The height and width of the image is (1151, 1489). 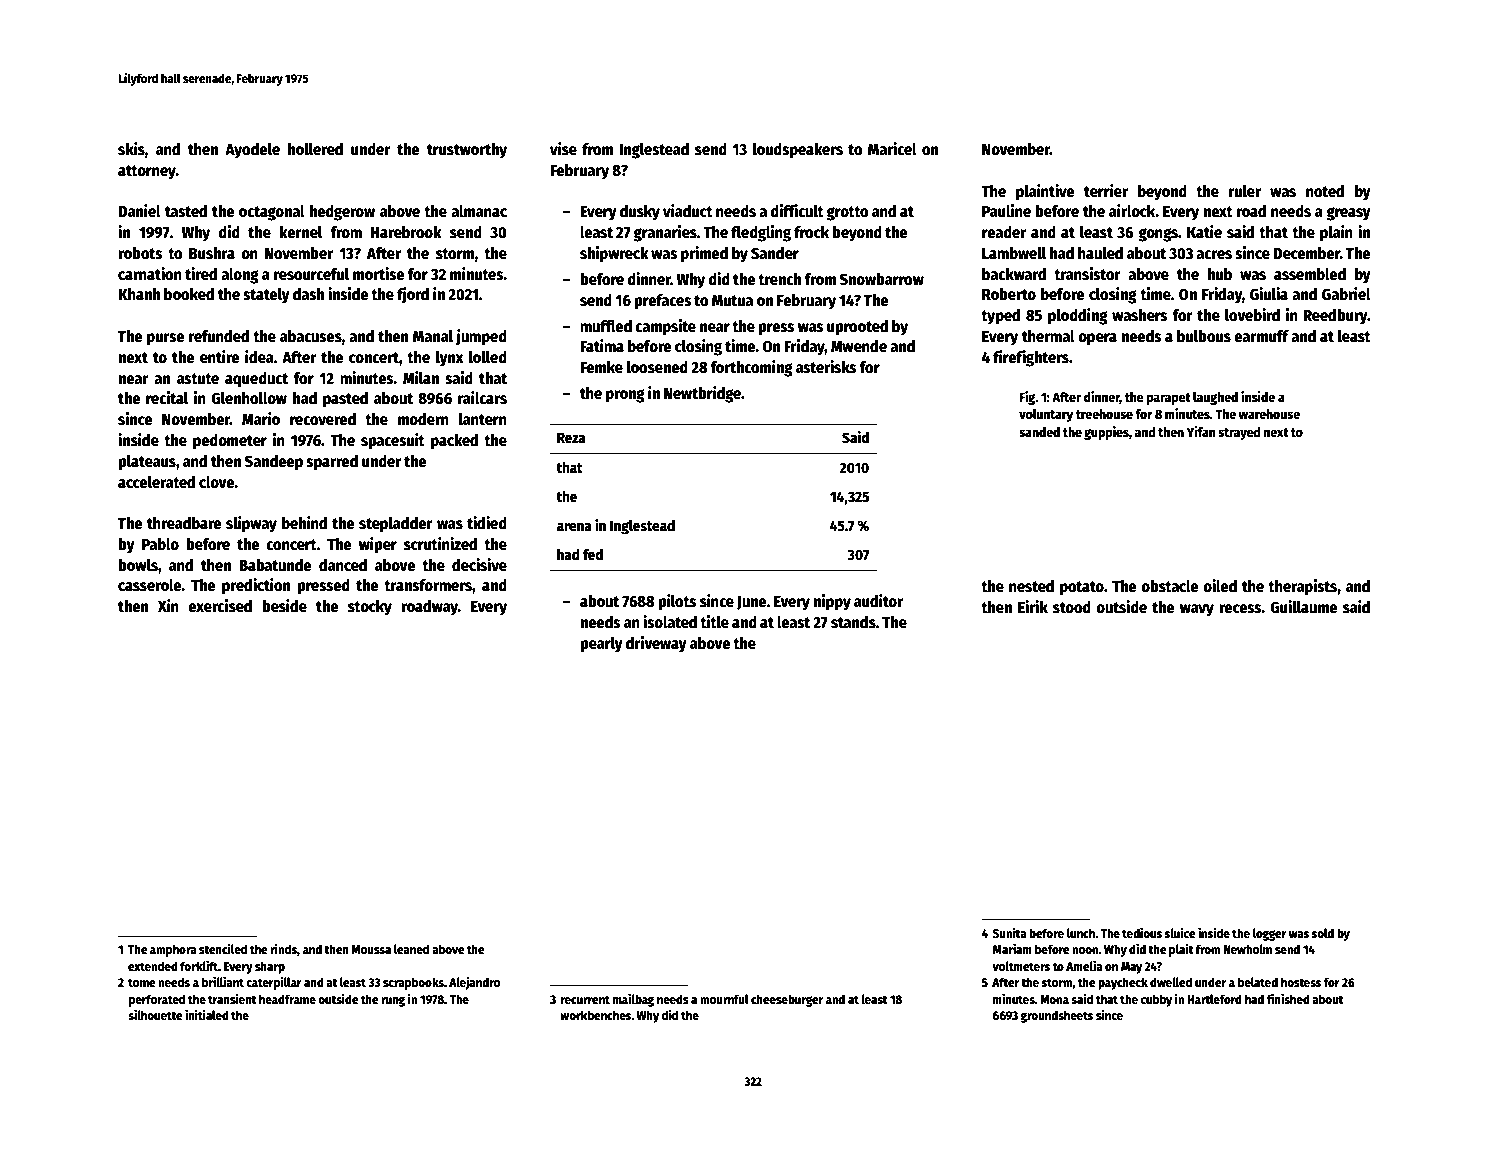 I want to click on uprooted, so click(x=857, y=328).
